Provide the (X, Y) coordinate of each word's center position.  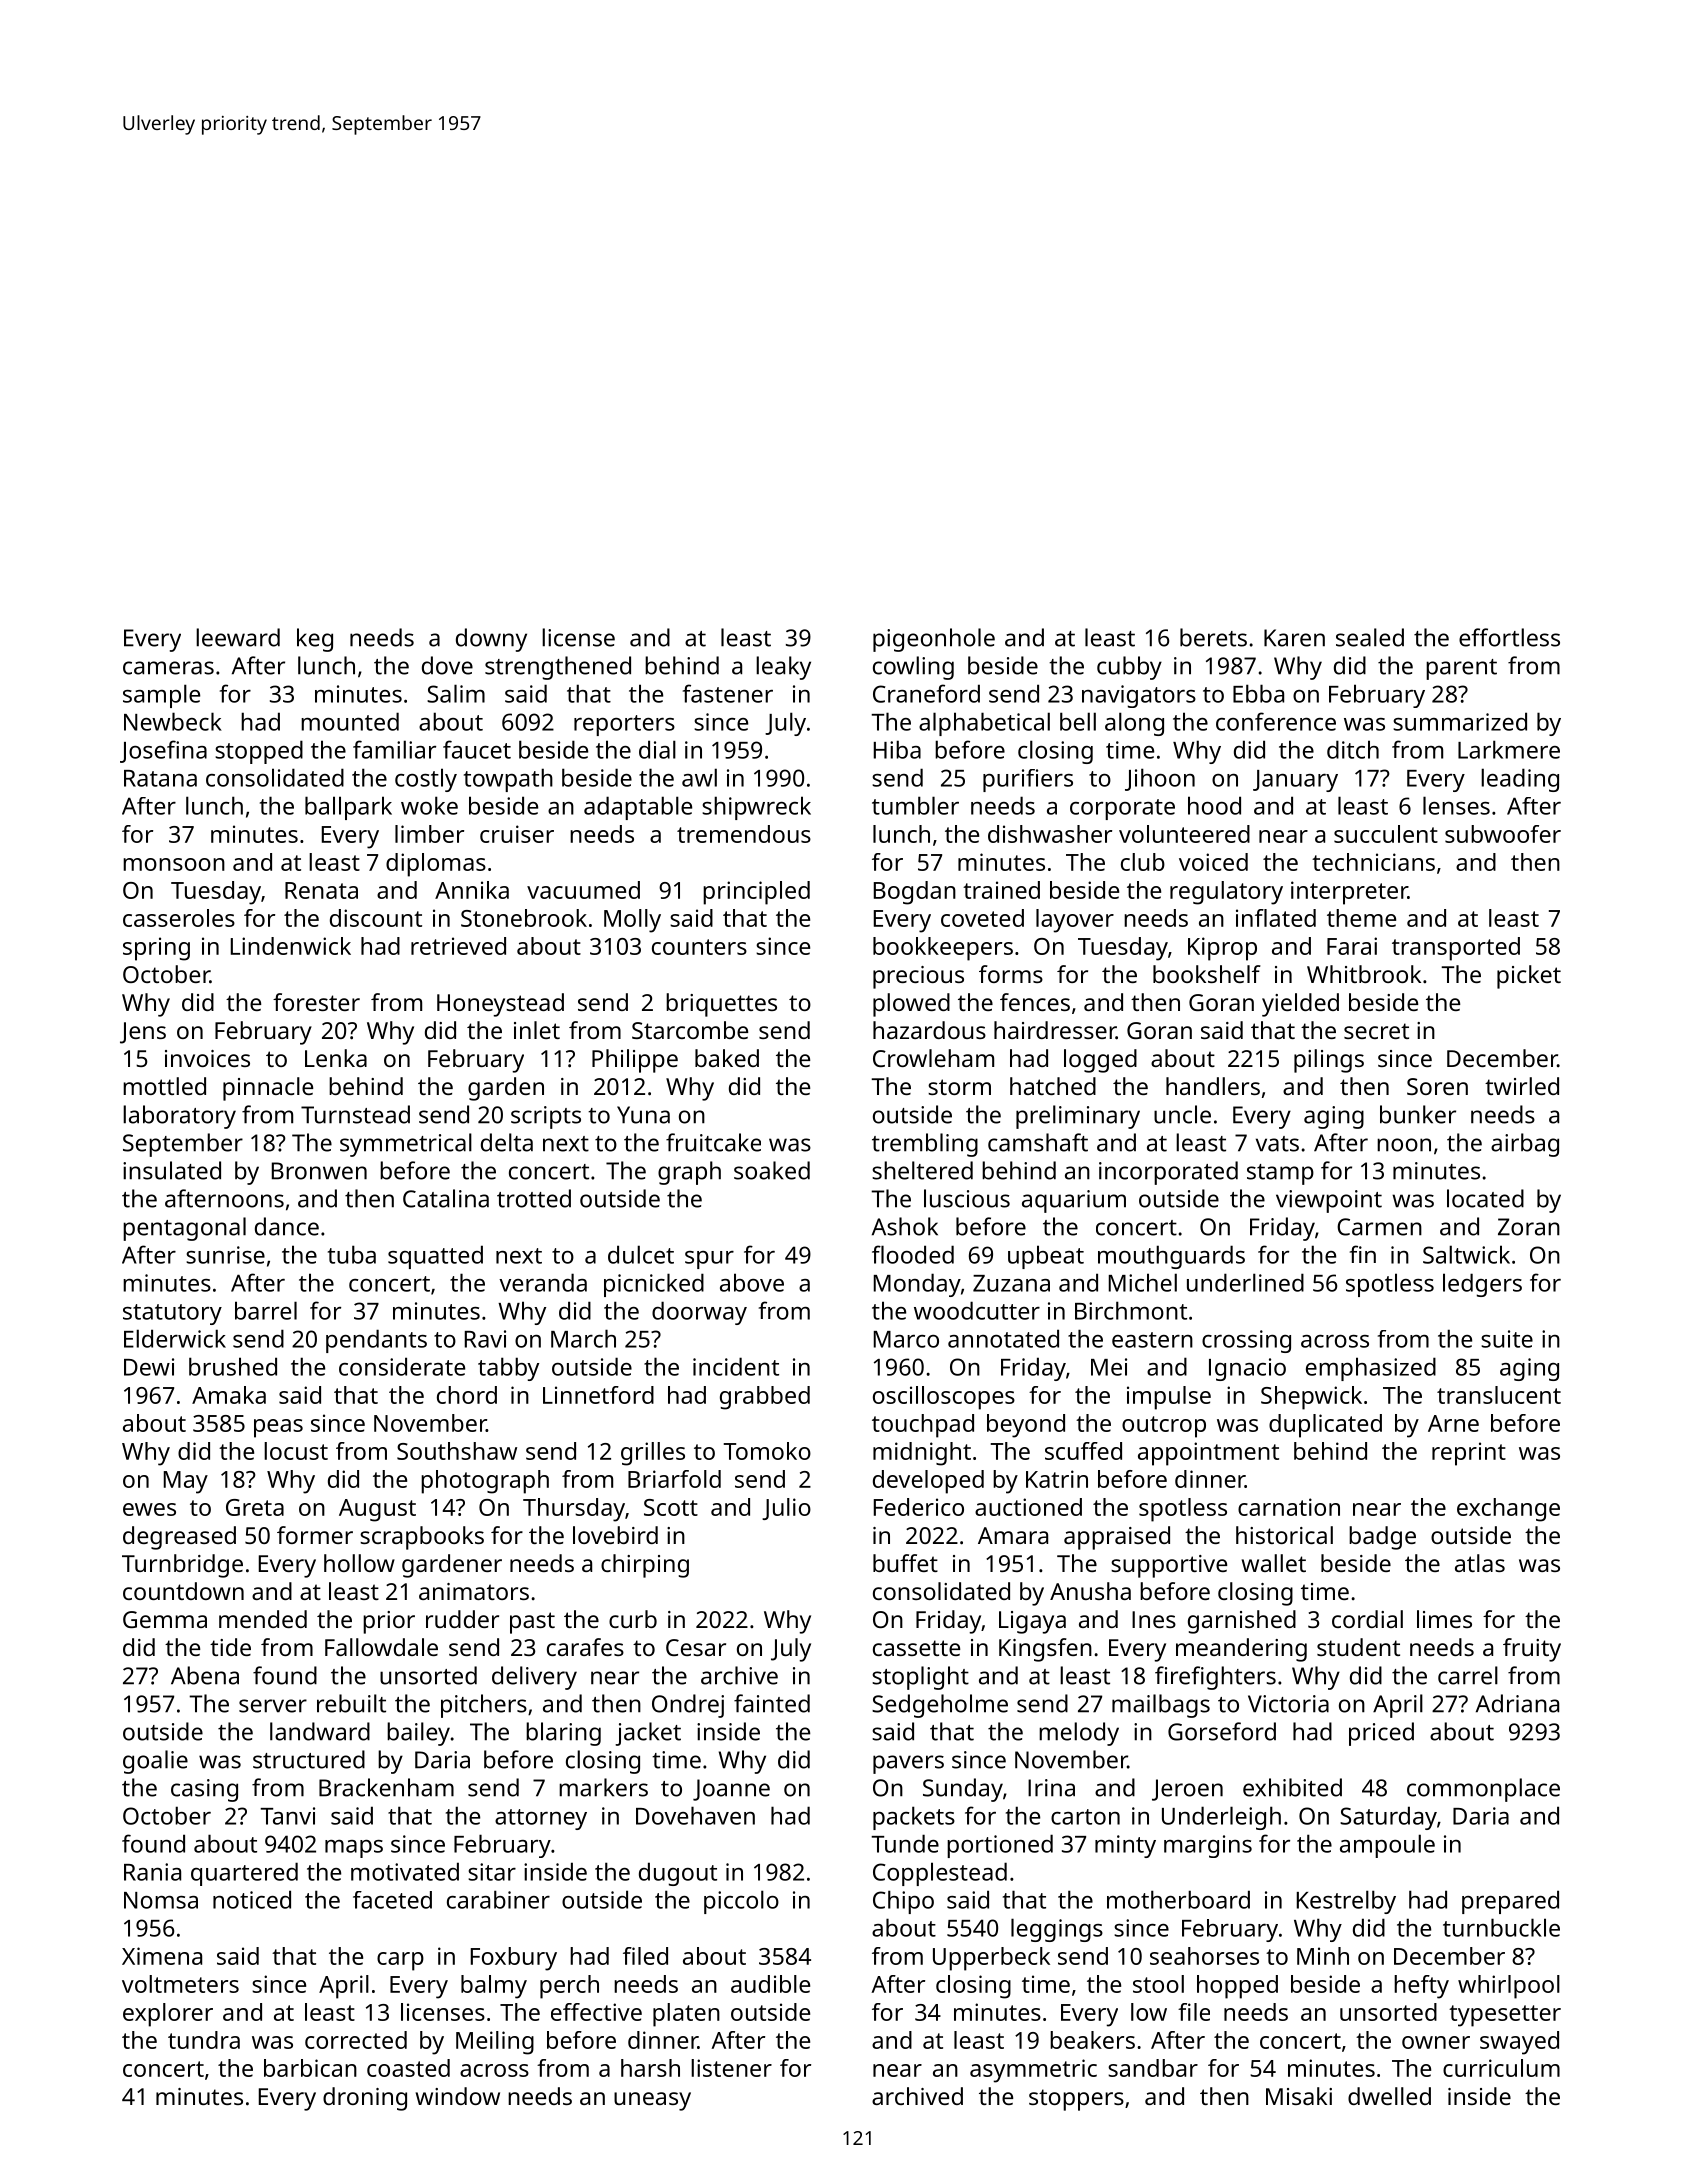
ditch (1353, 749)
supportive (1169, 1566)
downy (491, 640)
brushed (233, 1366)
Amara (1013, 1535)
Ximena (162, 1956)
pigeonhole (934, 640)
